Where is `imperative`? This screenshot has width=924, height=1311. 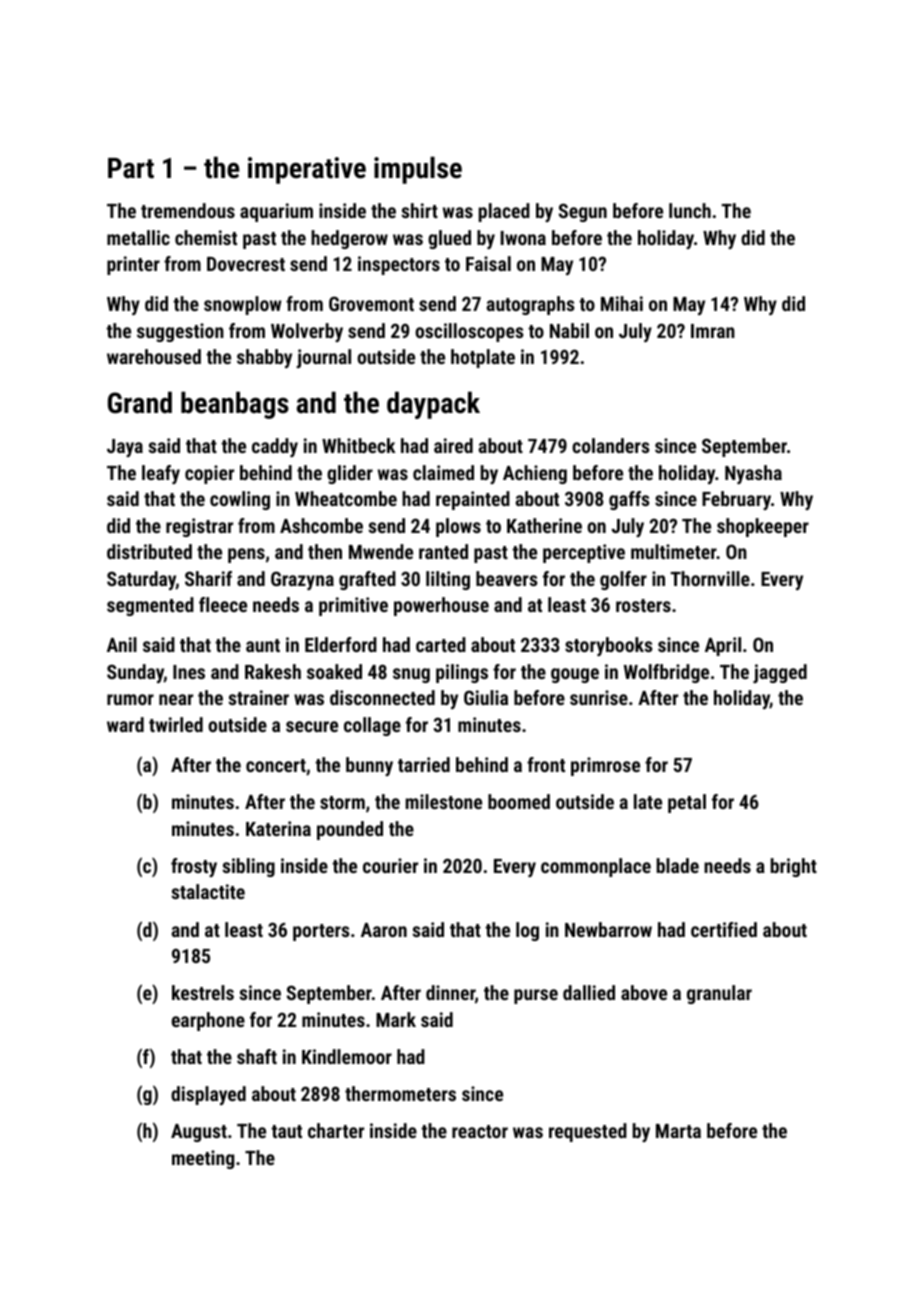 imperative is located at coordinates (307, 170).
